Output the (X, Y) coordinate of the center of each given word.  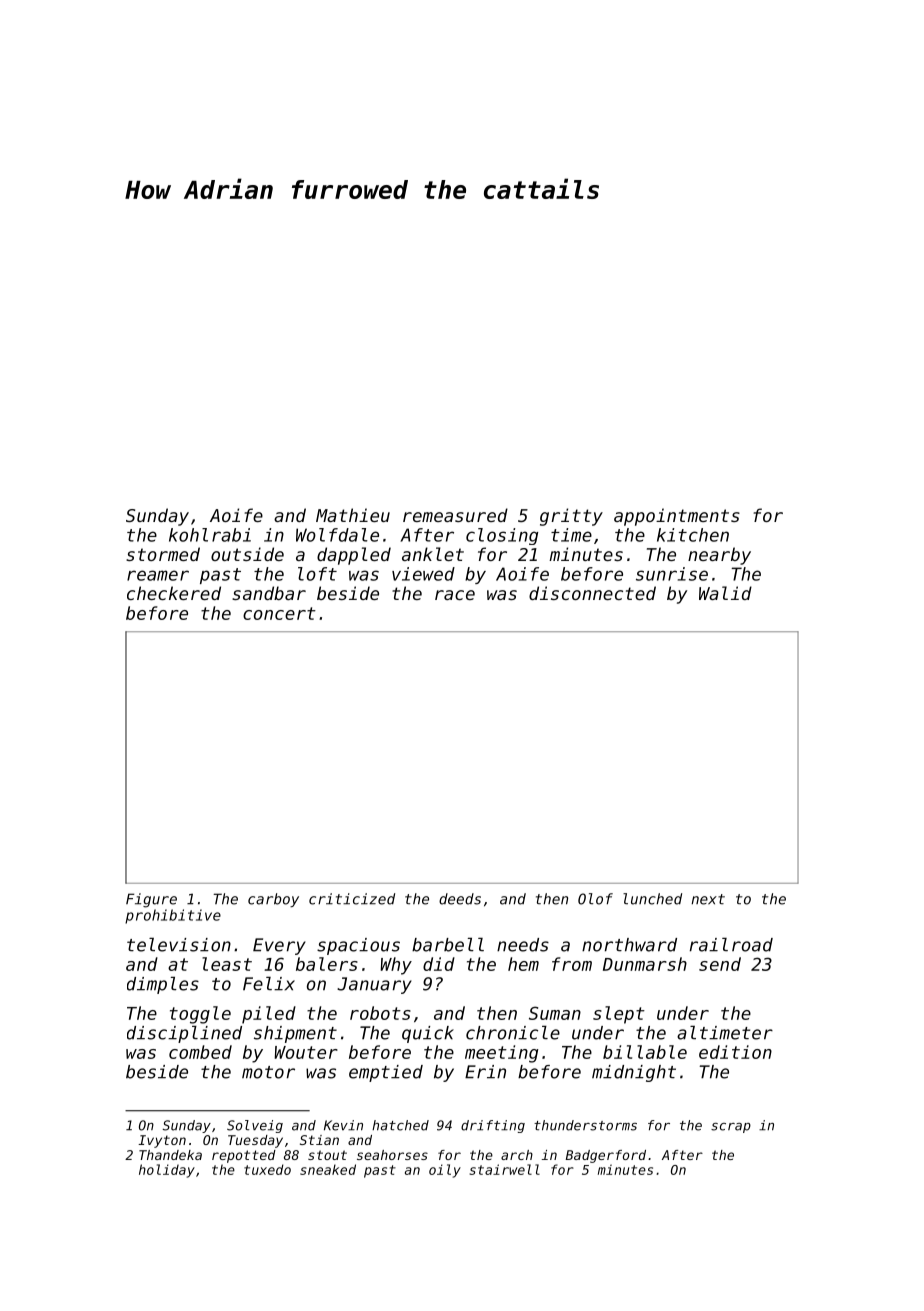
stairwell (504, 1169)
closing (502, 536)
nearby (719, 556)
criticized (352, 899)
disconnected (592, 593)
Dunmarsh (645, 964)
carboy (273, 900)
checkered (174, 593)
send (720, 964)
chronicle (513, 1033)
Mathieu (353, 515)
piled (269, 1015)
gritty (571, 517)
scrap (731, 1128)
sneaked (328, 1169)
